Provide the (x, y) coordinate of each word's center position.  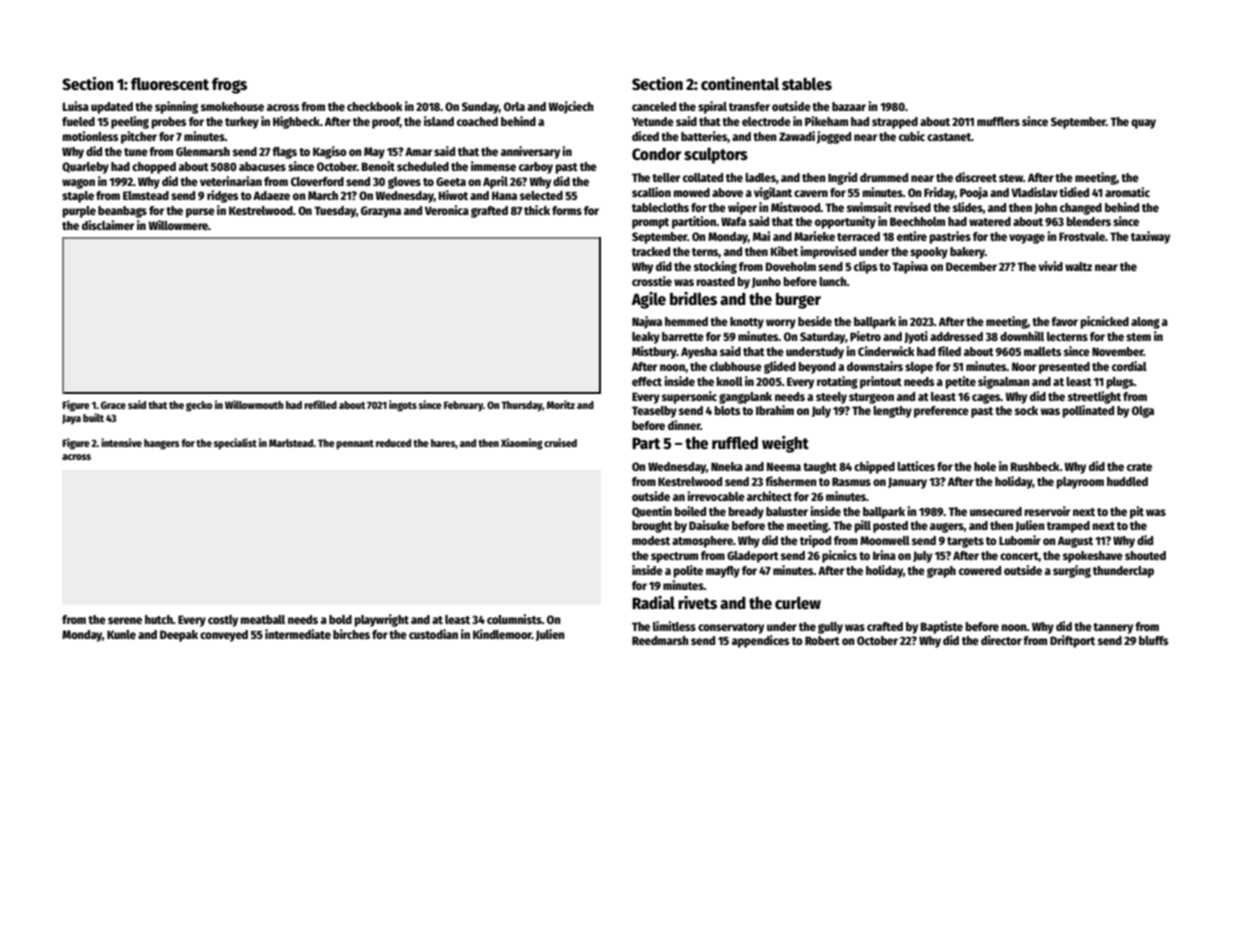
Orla (514, 106)
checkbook (375, 106)
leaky (646, 338)
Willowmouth (254, 404)
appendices (760, 641)
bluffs (1153, 640)
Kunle (121, 634)
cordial (1129, 366)
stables (807, 83)
